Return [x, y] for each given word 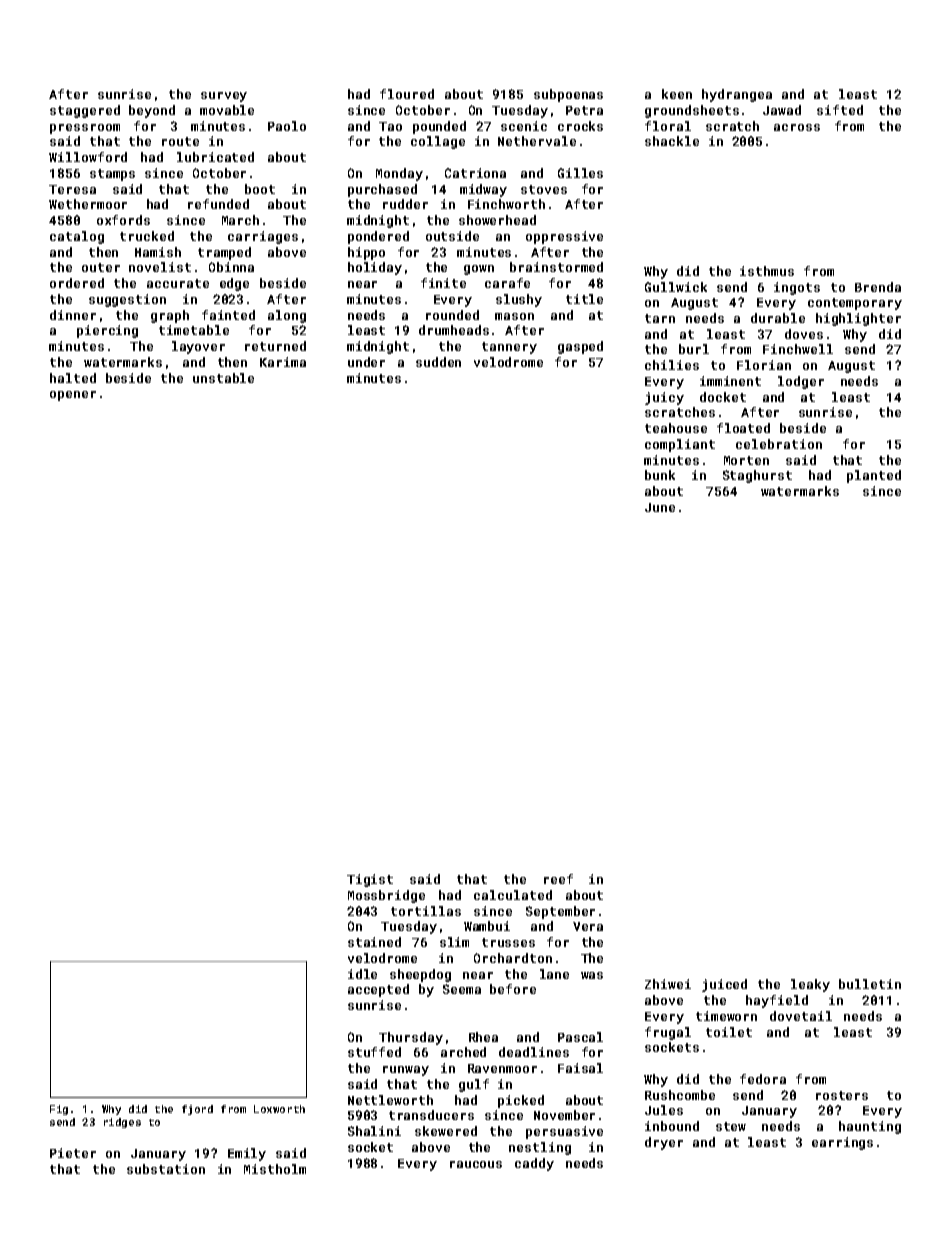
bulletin [870, 984]
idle [362, 974]
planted [874, 476]
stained [374, 942]
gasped [580, 347]
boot [260, 189]
